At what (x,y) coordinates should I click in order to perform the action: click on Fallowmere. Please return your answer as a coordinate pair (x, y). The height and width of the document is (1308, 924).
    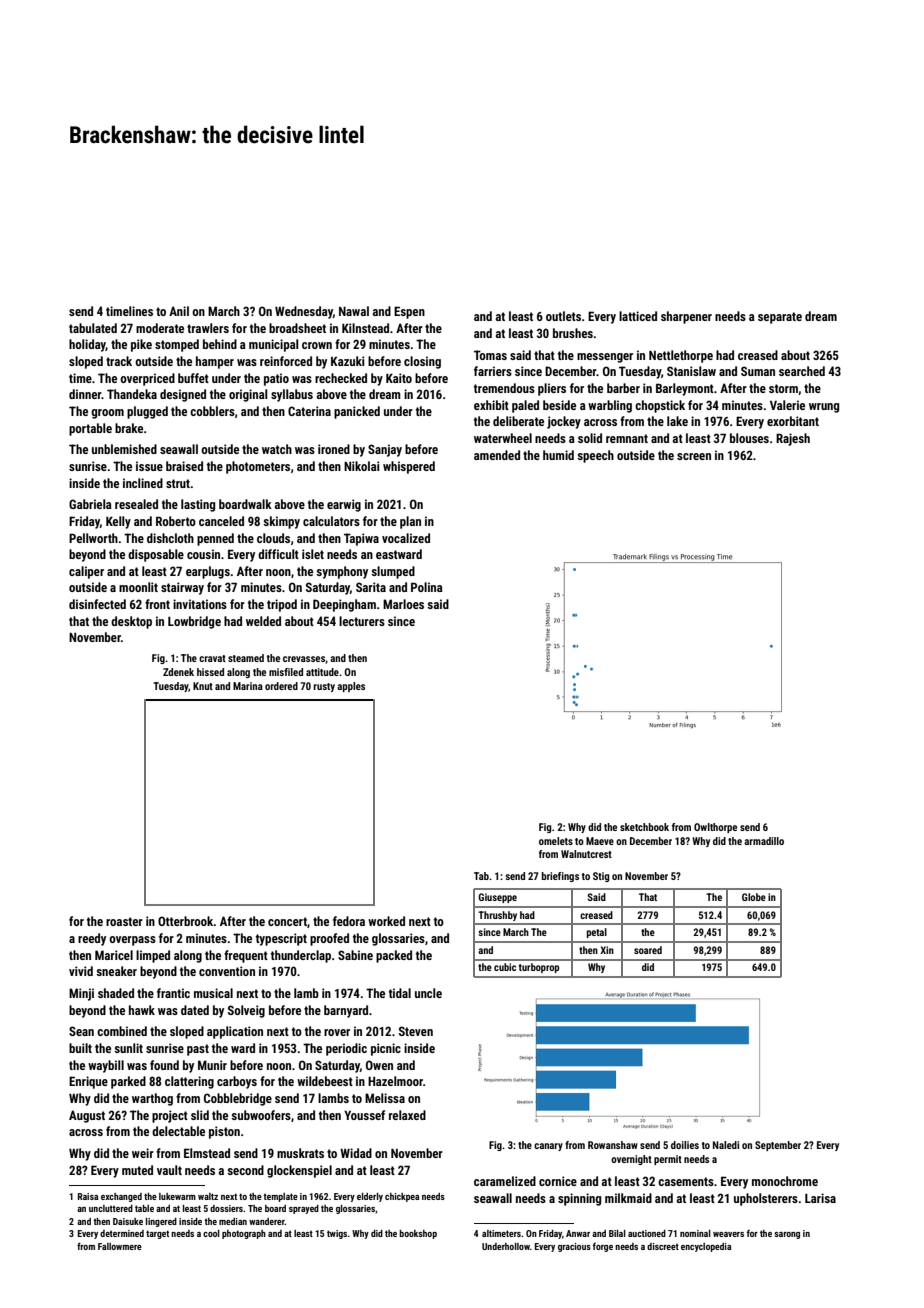
    Looking at the image, I should click on (120, 1246).
